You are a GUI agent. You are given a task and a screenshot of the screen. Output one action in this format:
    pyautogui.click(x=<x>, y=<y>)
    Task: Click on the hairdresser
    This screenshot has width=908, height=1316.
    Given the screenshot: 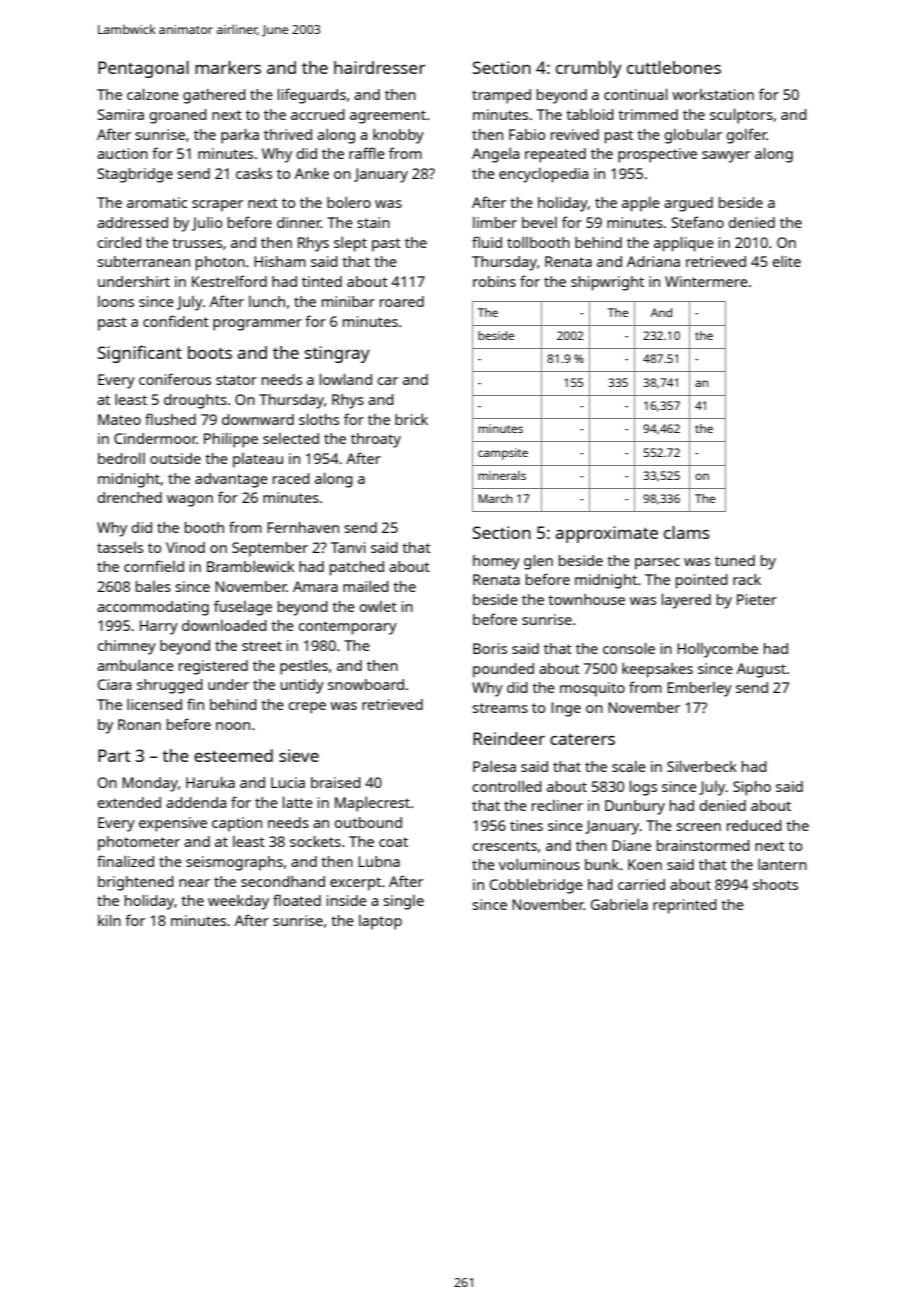 What is the action you would take?
    pyautogui.click(x=379, y=67)
